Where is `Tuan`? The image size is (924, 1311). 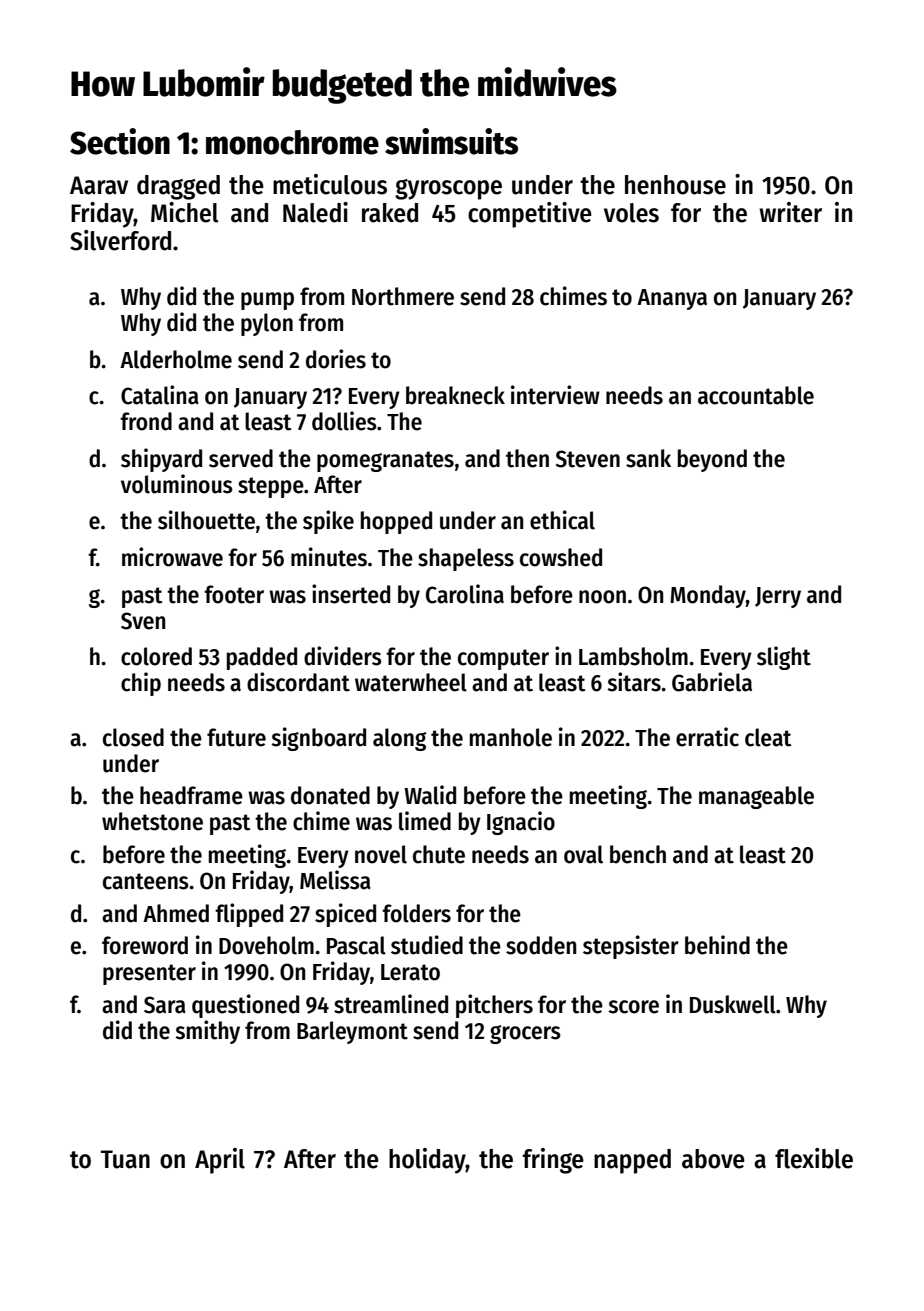 Tuan is located at coordinates (125, 1159).
